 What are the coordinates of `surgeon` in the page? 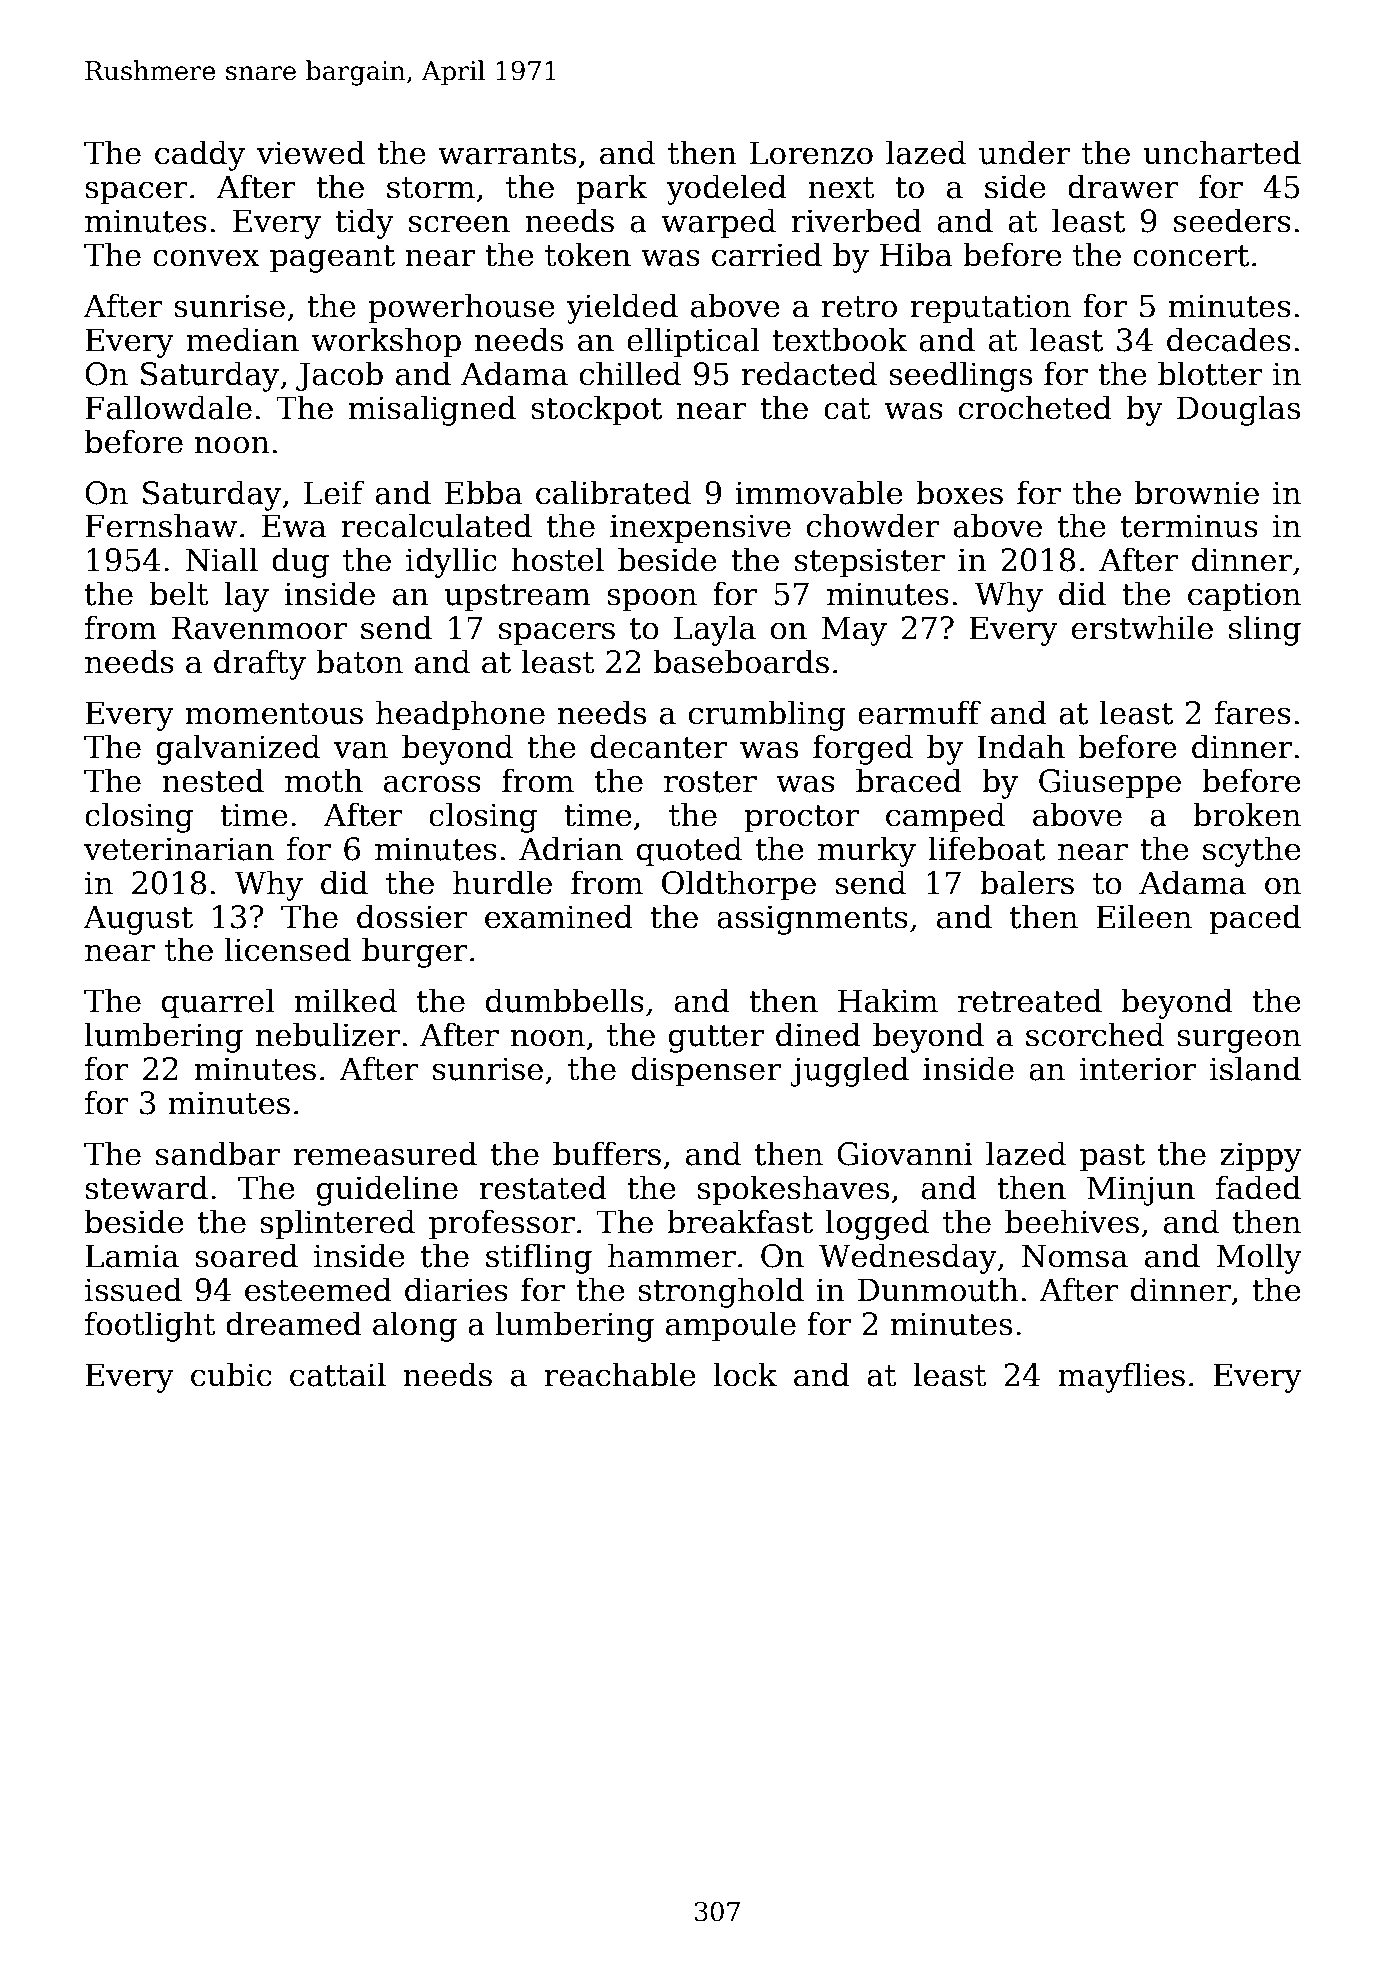 It's located at (1239, 1041).
